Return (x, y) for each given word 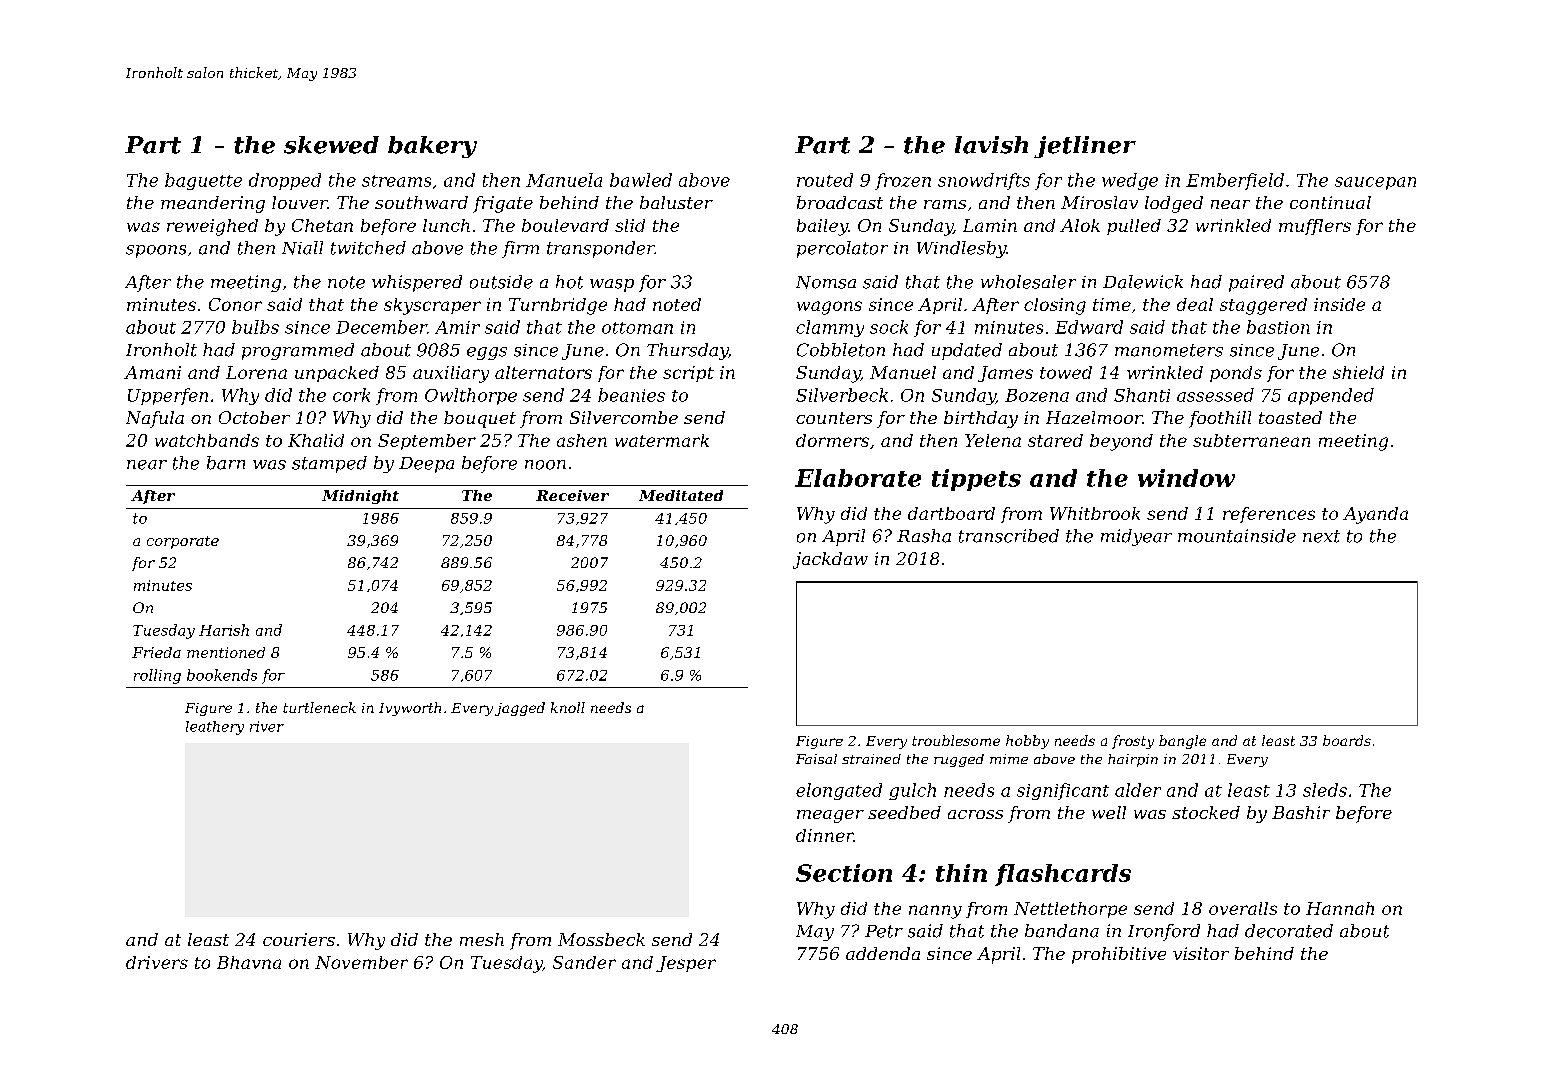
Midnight (360, 497)
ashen (582, 440)
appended (1331, 396)
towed (1066, 372)
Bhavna (249, 962)
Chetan (322, 225)
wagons (829, 308)
